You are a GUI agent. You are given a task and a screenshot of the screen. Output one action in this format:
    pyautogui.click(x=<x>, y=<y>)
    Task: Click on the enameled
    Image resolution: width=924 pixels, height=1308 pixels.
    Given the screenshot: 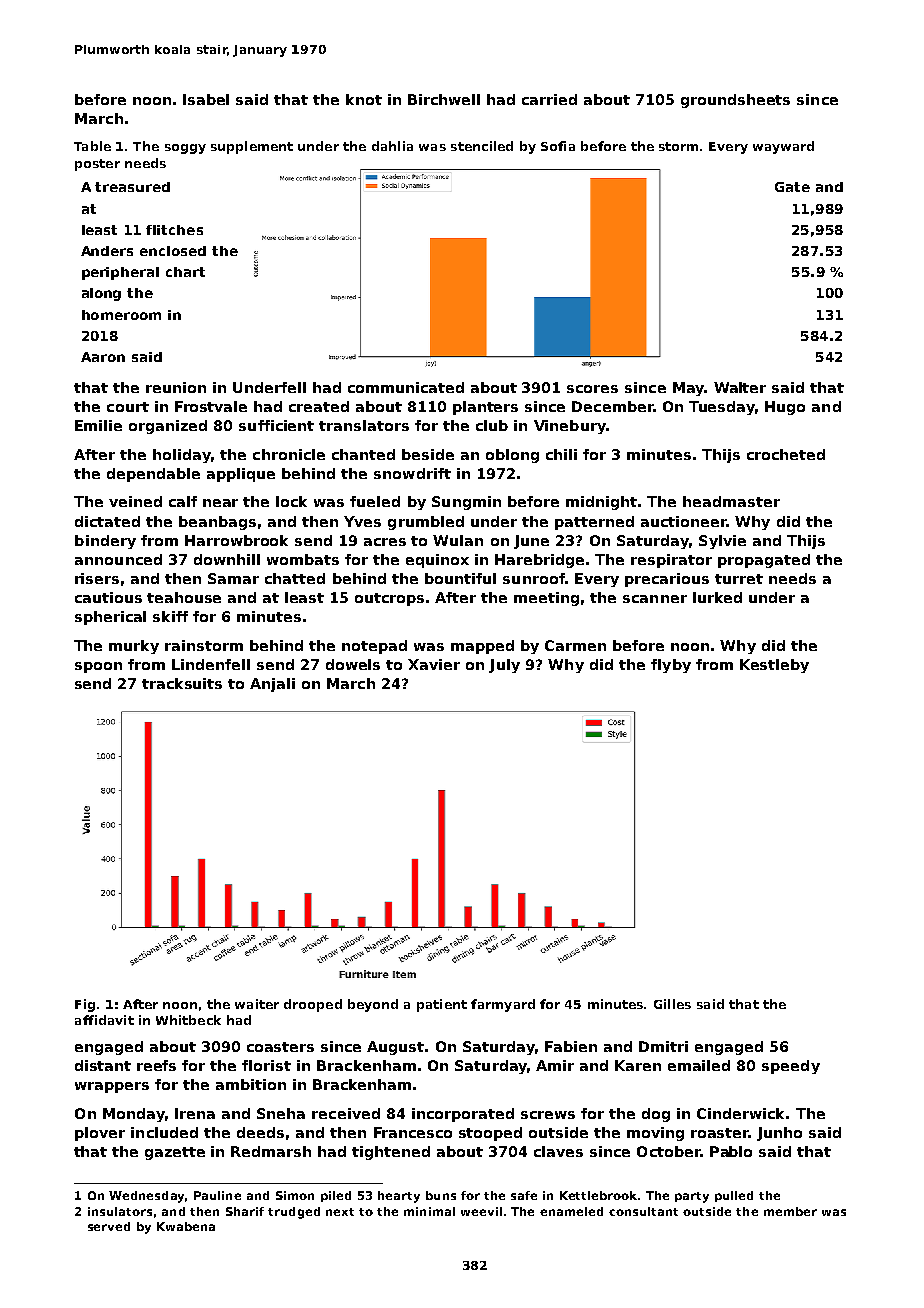 What is the action you would take?
    pyautogui.click(x=571, y=1211)
